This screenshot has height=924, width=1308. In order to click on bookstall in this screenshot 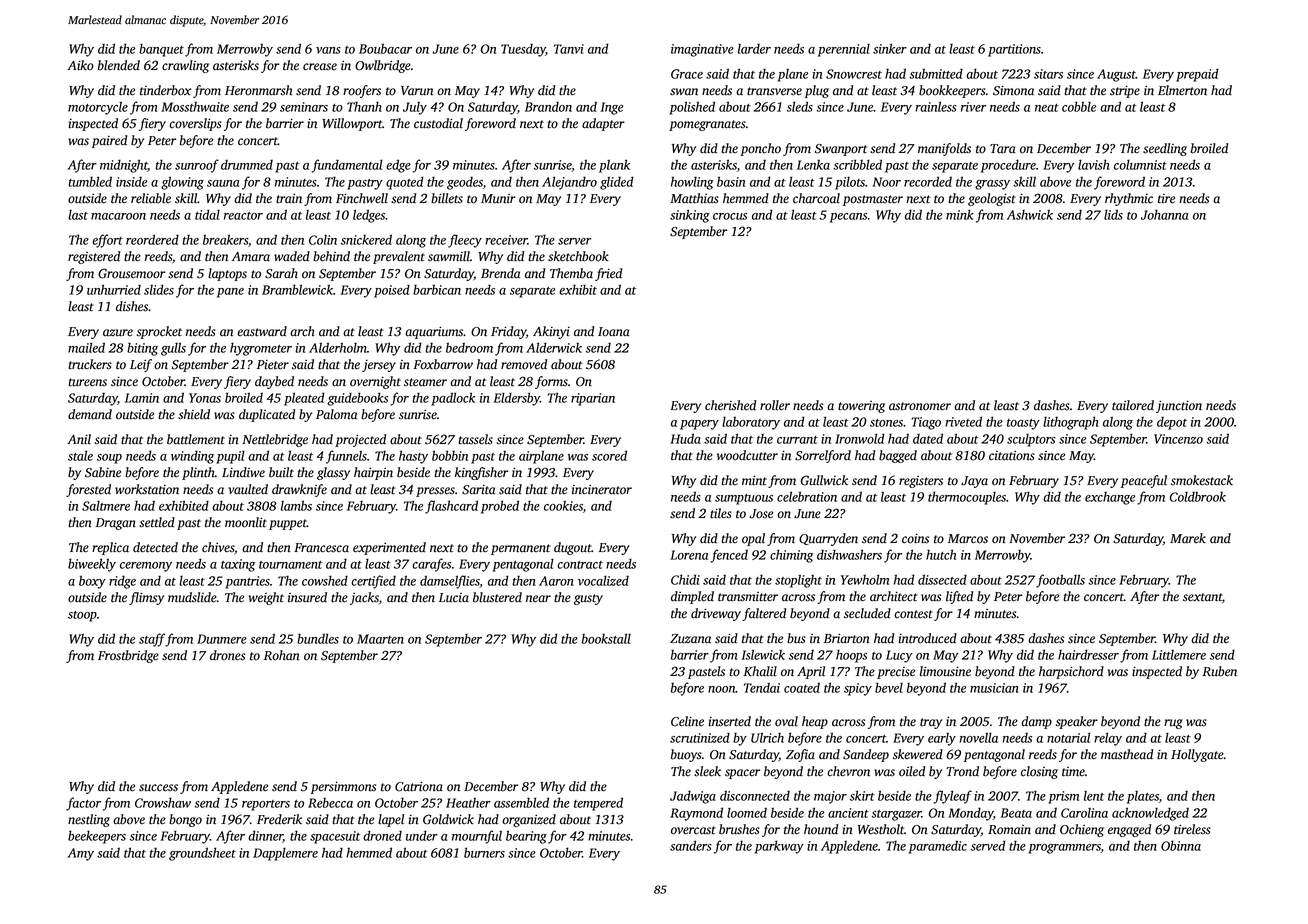, I will do `click(606, 638)`.
